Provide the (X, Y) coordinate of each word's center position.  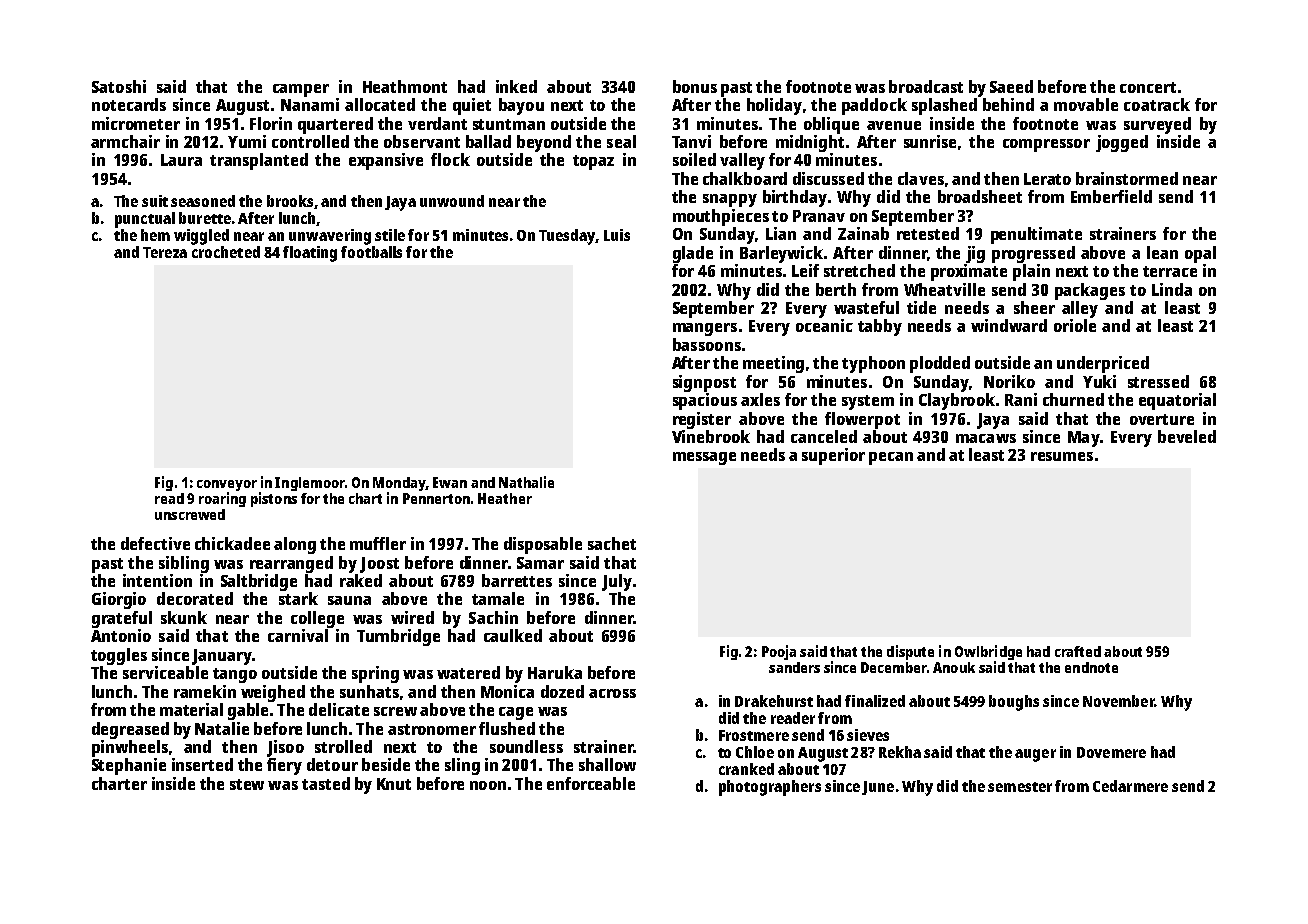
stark (298, 598)
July (617, 582)
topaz (593, 162)
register (702, 420)
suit (155, 201)
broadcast (926, 86)
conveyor (227, 485)
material (191, 709)
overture (1162, 419)
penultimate (1036, 235)
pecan (891, 458)
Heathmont (405, 86)
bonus (695, 86)
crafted (1078, 651)
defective (155, 543)
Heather (505, 498)
